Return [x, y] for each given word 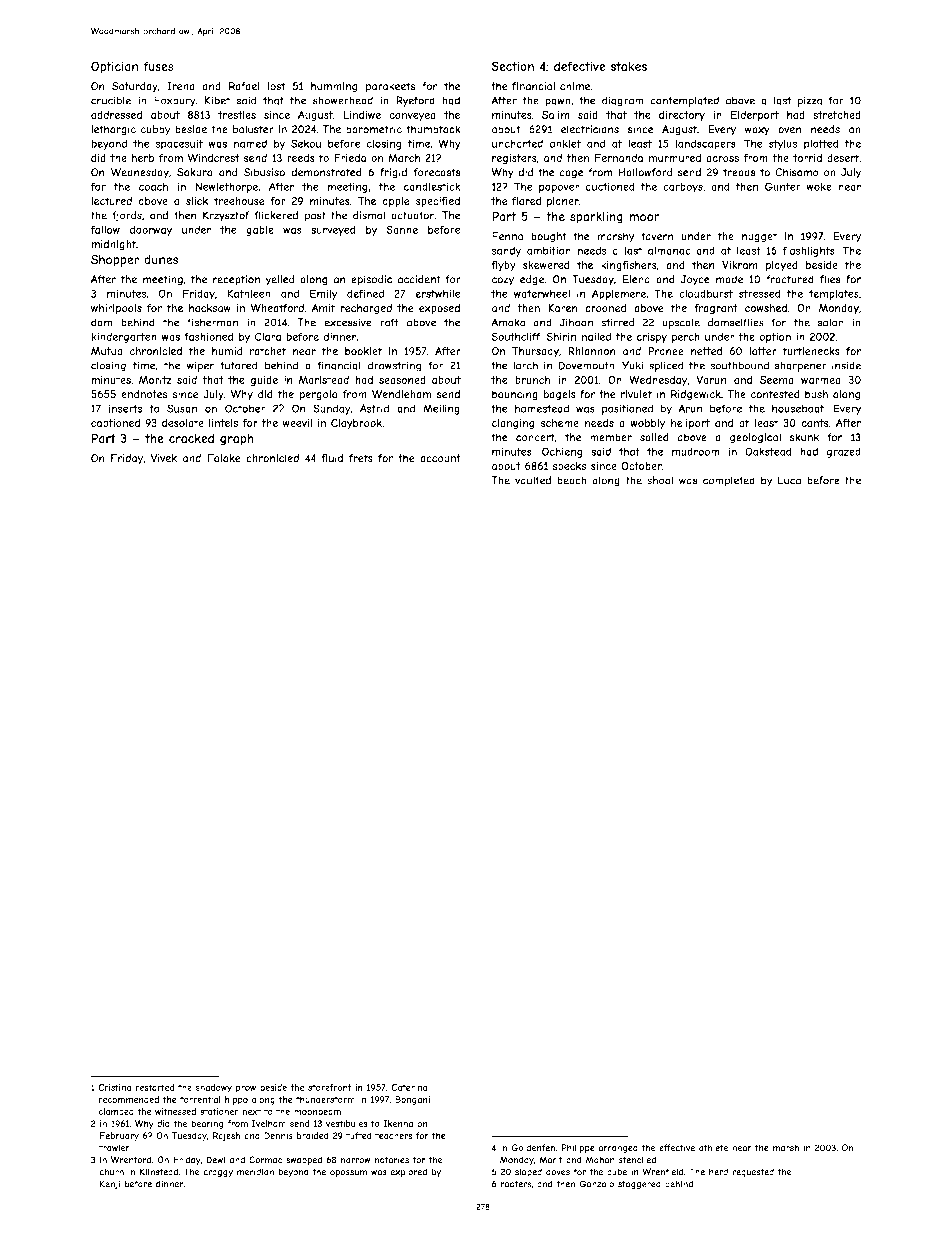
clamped [116, 1112]
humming [334, 87]
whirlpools [116, 309]
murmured [675, 158]
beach [572, 480]
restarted [155, 1087]
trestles [237, 115]
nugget [759, 237]
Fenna [507, 236]
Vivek [164, 458]
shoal [660, 480]
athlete [713, 1147]
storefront [330, 1087]
